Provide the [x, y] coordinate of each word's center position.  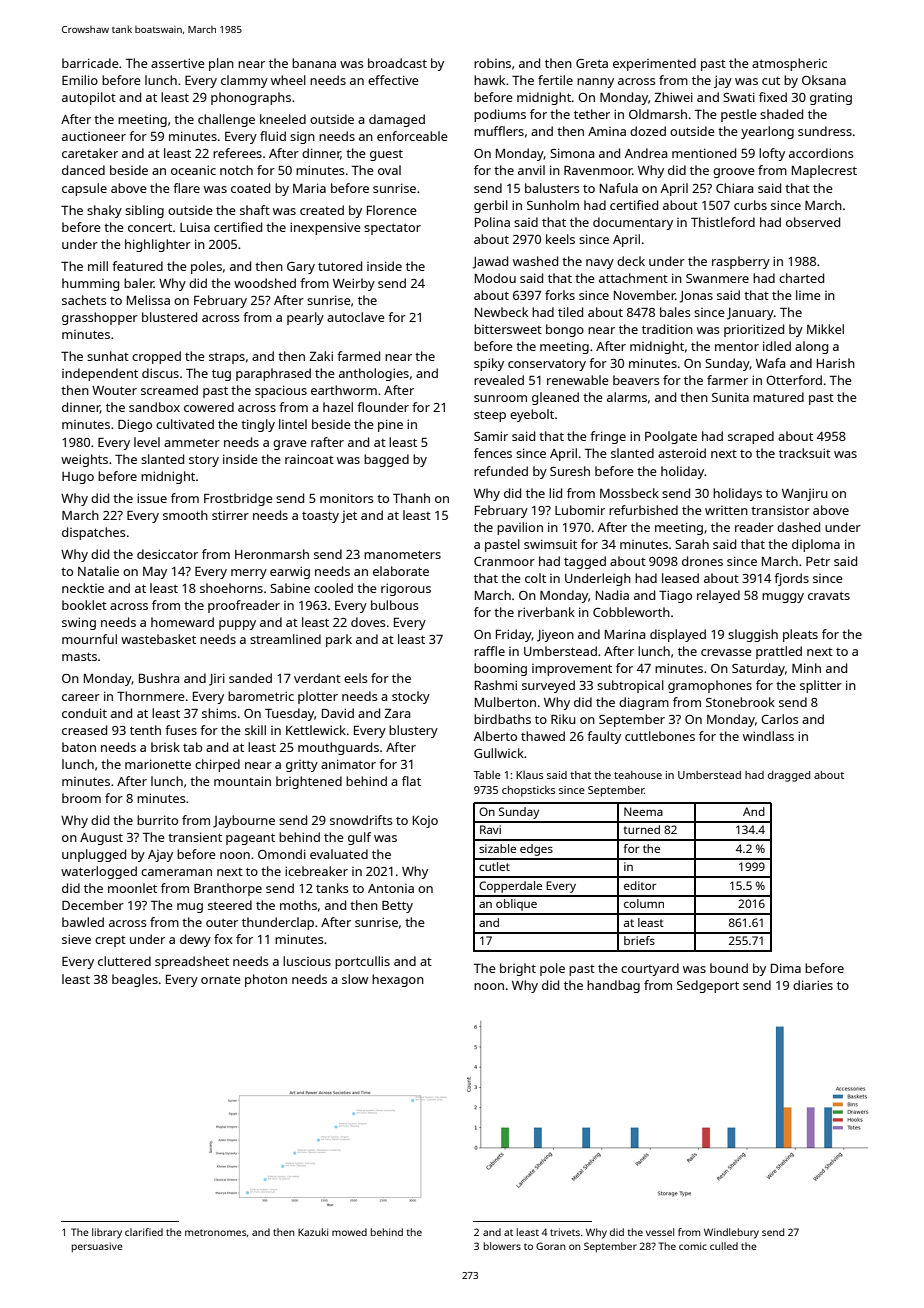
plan [221, 64]
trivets [565, 1232]
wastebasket [158, 639]
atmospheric [789, 64]
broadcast [397, 63]
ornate [221, 980]
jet [349, 517]
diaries [813, 985]
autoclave [356, 317]
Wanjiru [805, 494]
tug [221, 375]
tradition [667, 329]
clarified [144, 1232]
